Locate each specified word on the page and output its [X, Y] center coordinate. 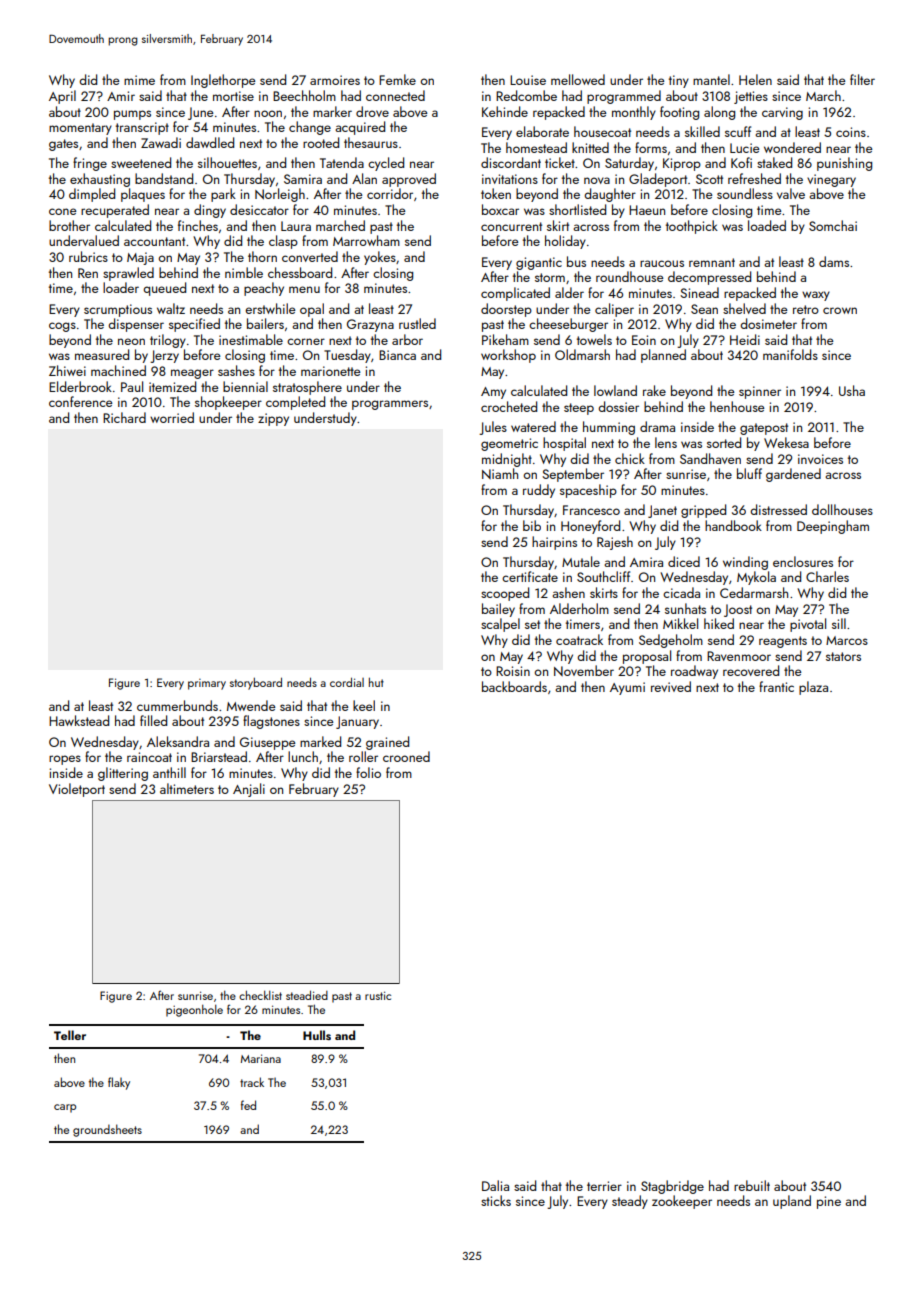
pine [829, 1202]
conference [81, 401]
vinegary [831, 180]
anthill [169, 772]
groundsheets [107, 1130]
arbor [407, 339]
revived [671, 686]
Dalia [495, 1185]
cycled [386, 164]
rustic [378, 995]
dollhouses [842, 509]
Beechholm [304, 95]
